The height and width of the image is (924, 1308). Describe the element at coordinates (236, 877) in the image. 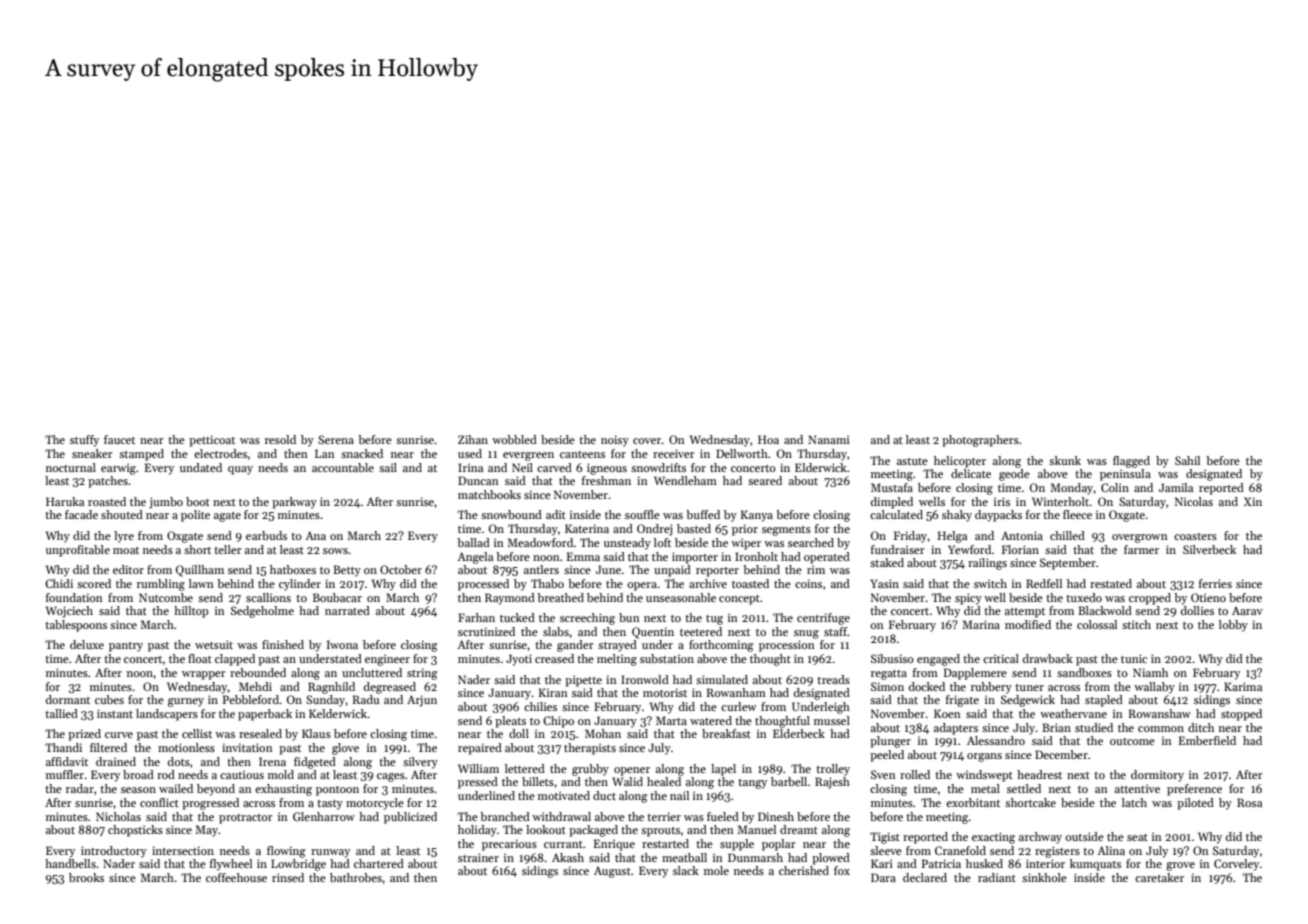

I see `coffeehouse` at that location.
